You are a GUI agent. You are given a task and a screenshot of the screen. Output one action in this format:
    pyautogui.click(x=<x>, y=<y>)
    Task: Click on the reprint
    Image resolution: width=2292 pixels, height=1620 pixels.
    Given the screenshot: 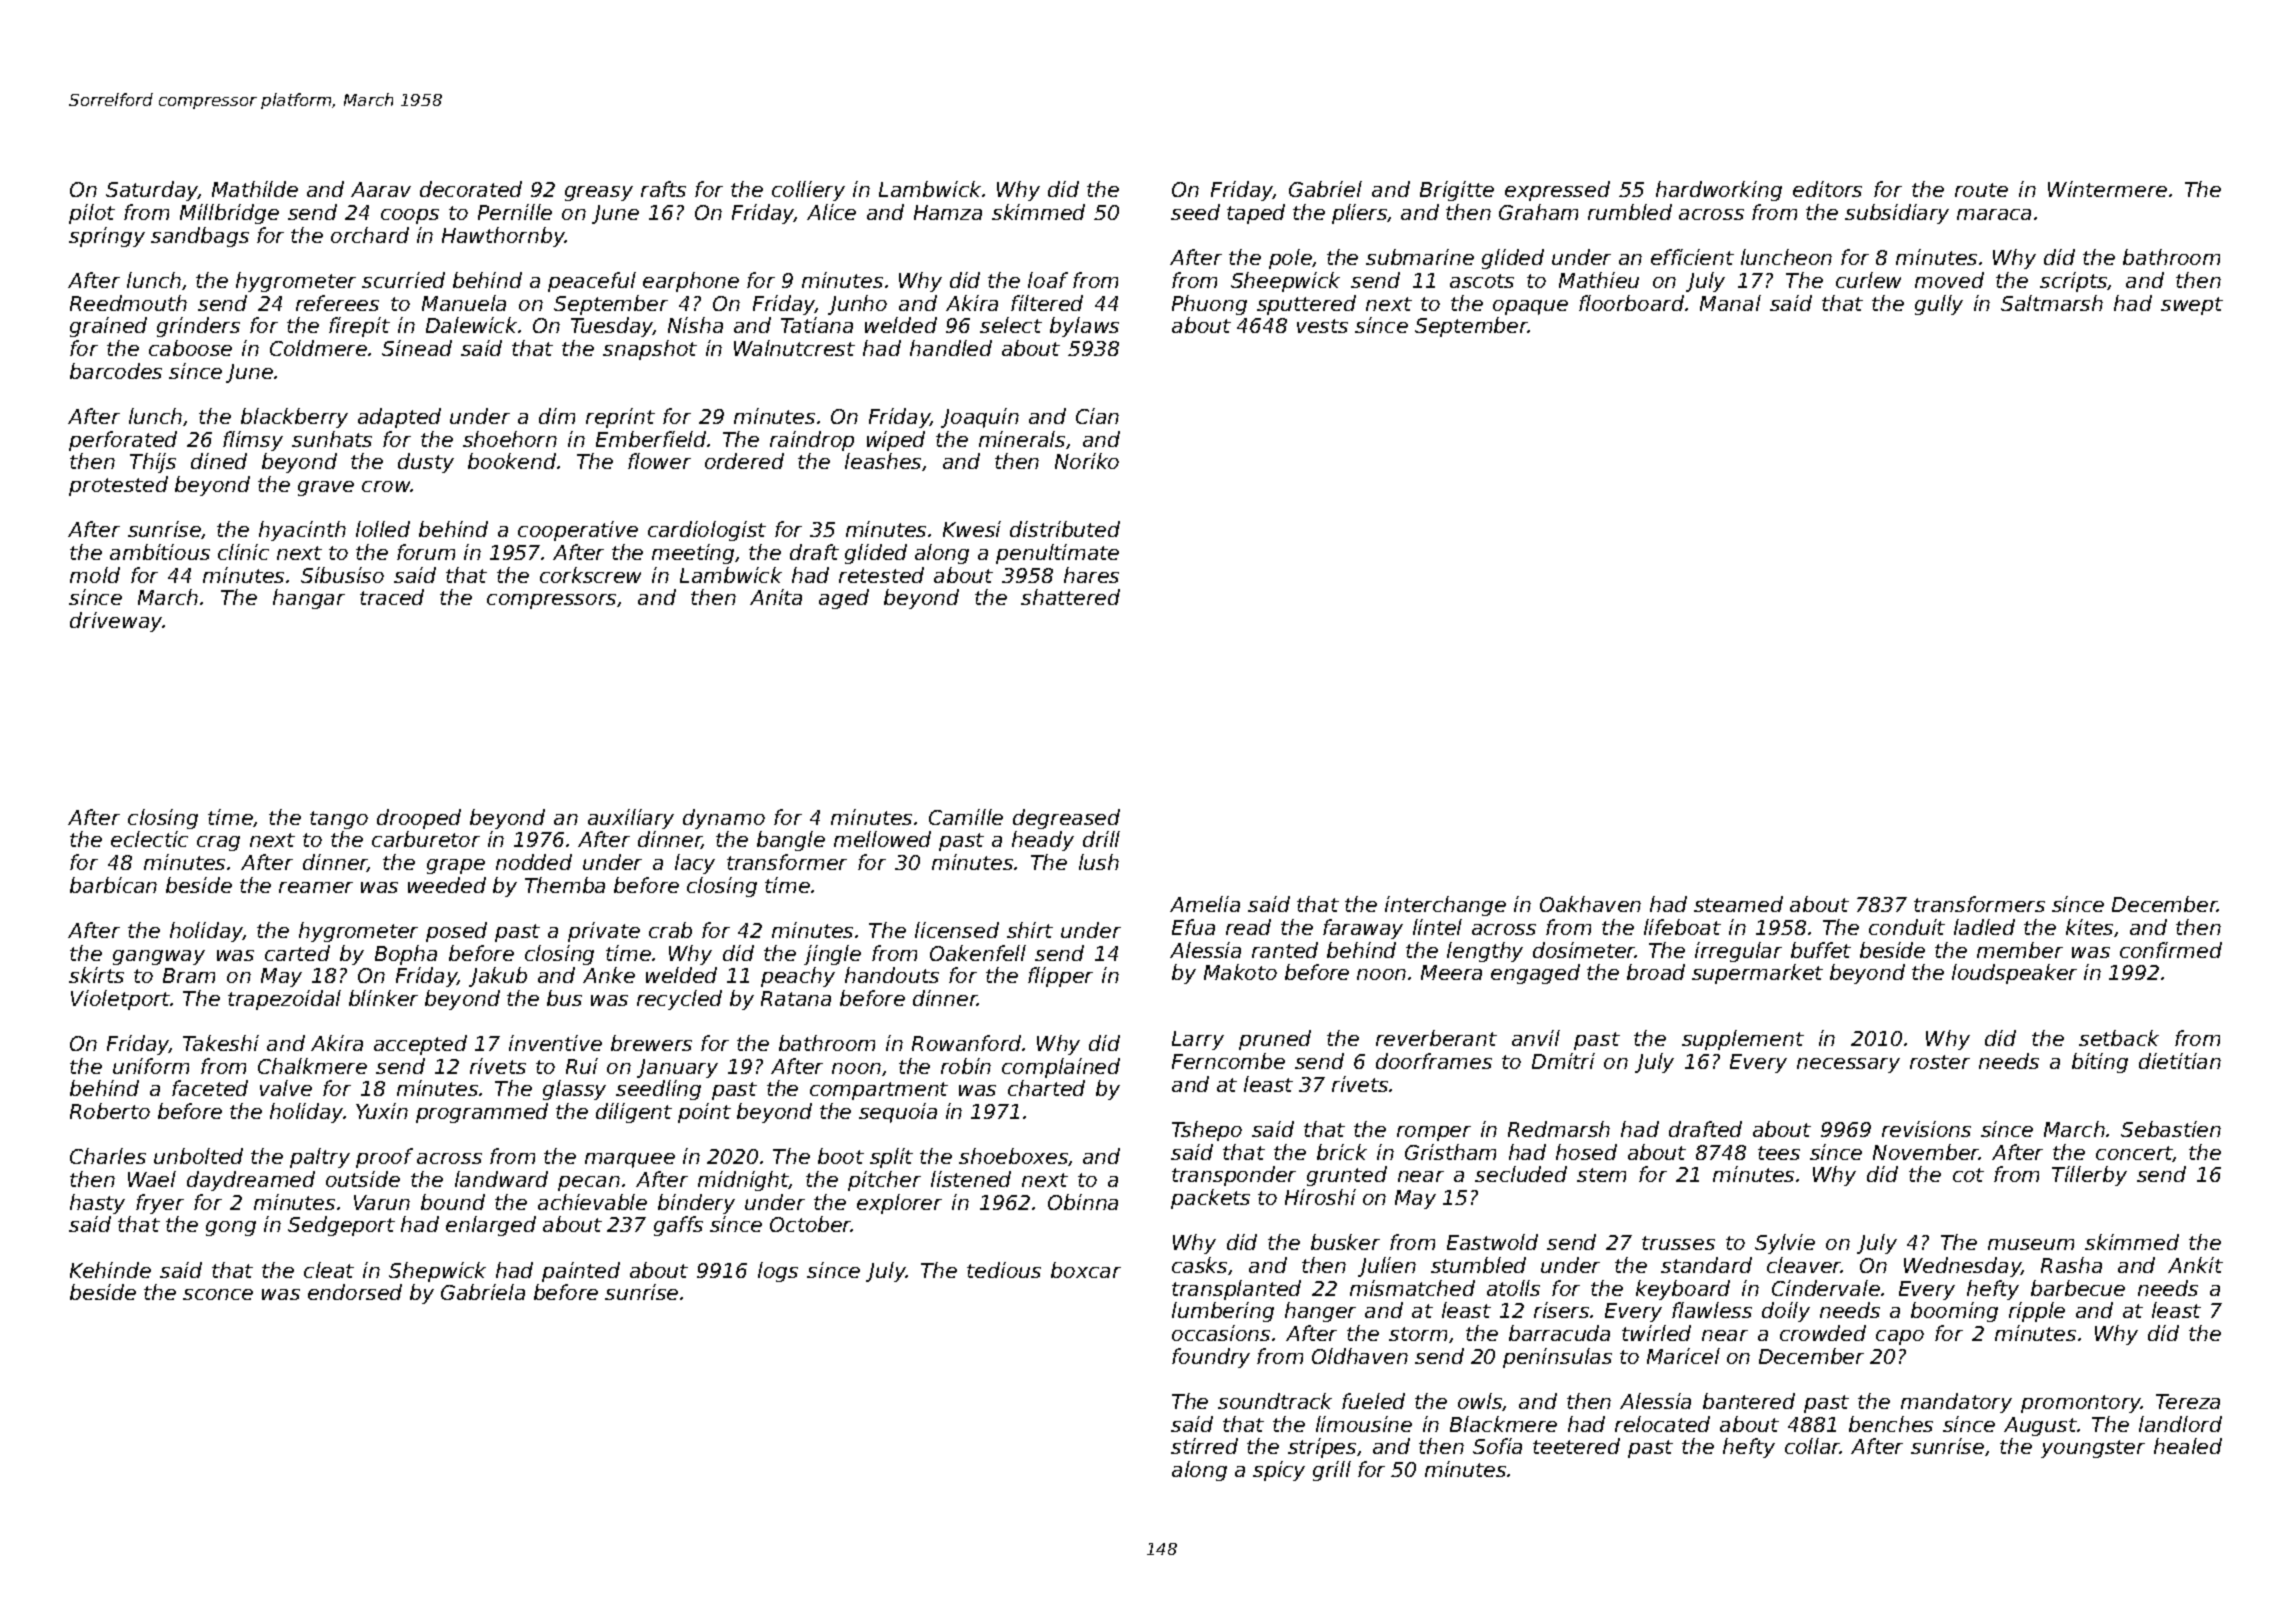 What is the action you would take?
    pyautogui.click(x=620, y=418)
